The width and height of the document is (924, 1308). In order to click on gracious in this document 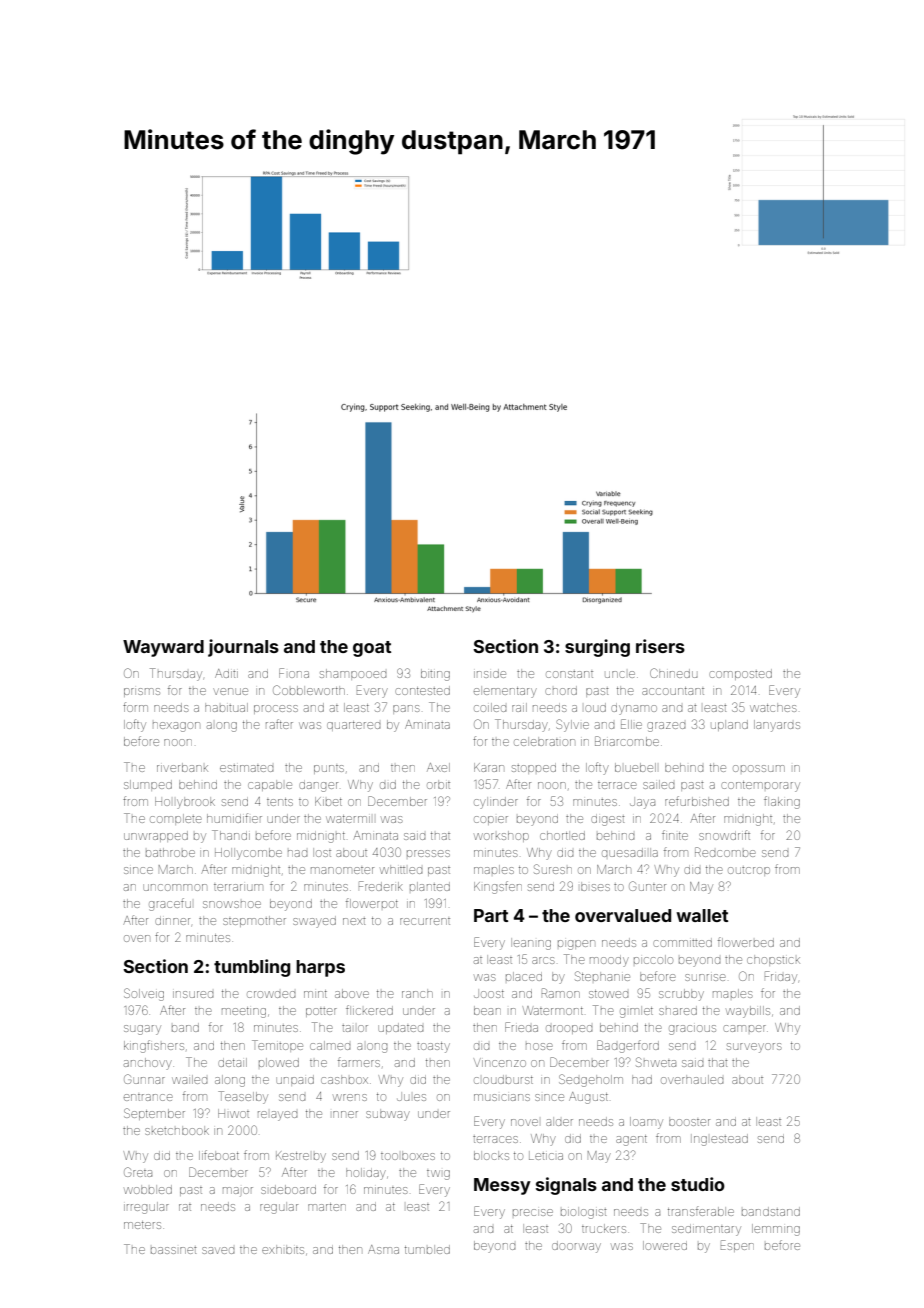, I will do `click(692, 1030)`.
